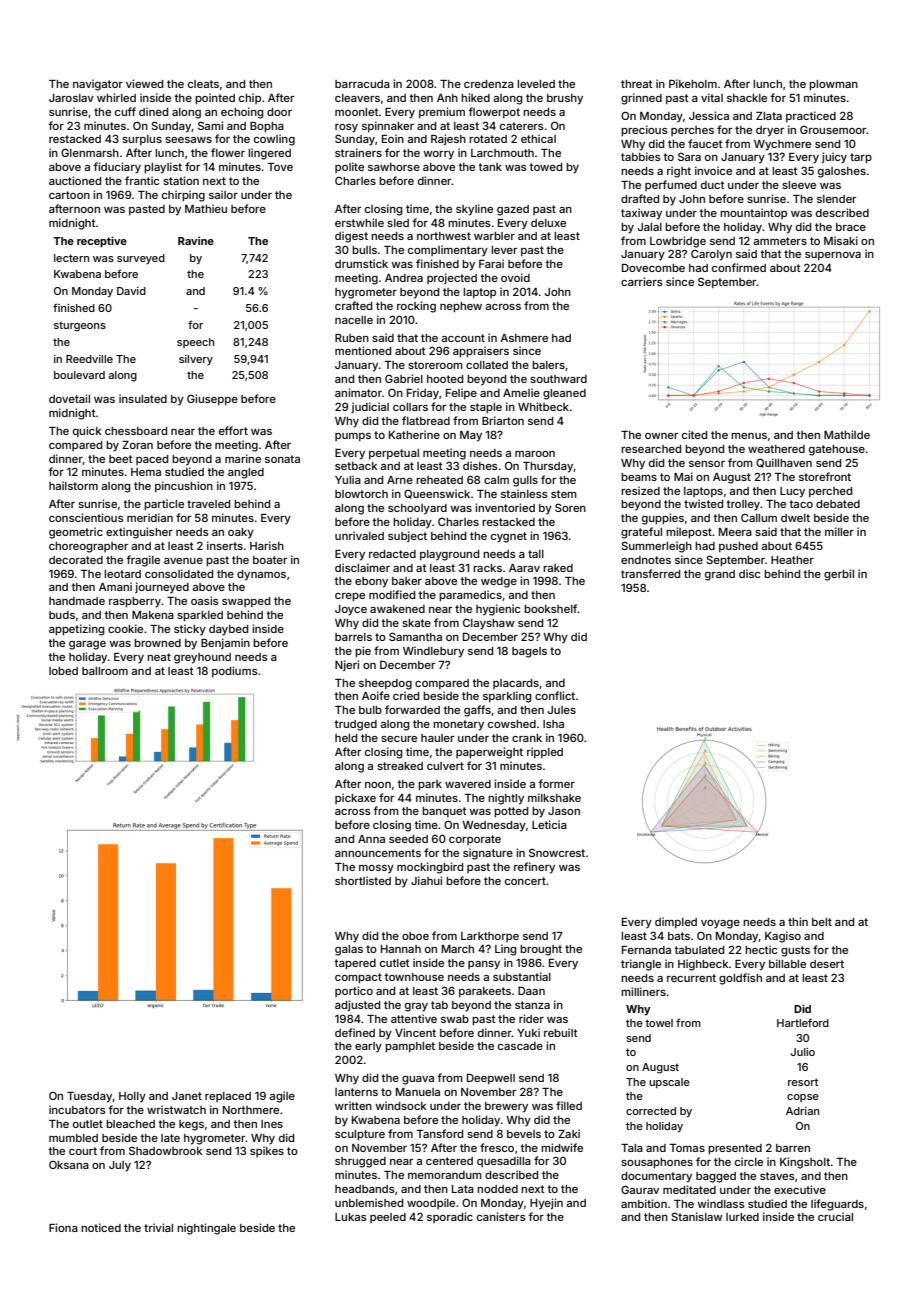  What do you see at coordinates (98, 85) in the screenshot?
I see `navigator` at bounding box center [98, 85].
